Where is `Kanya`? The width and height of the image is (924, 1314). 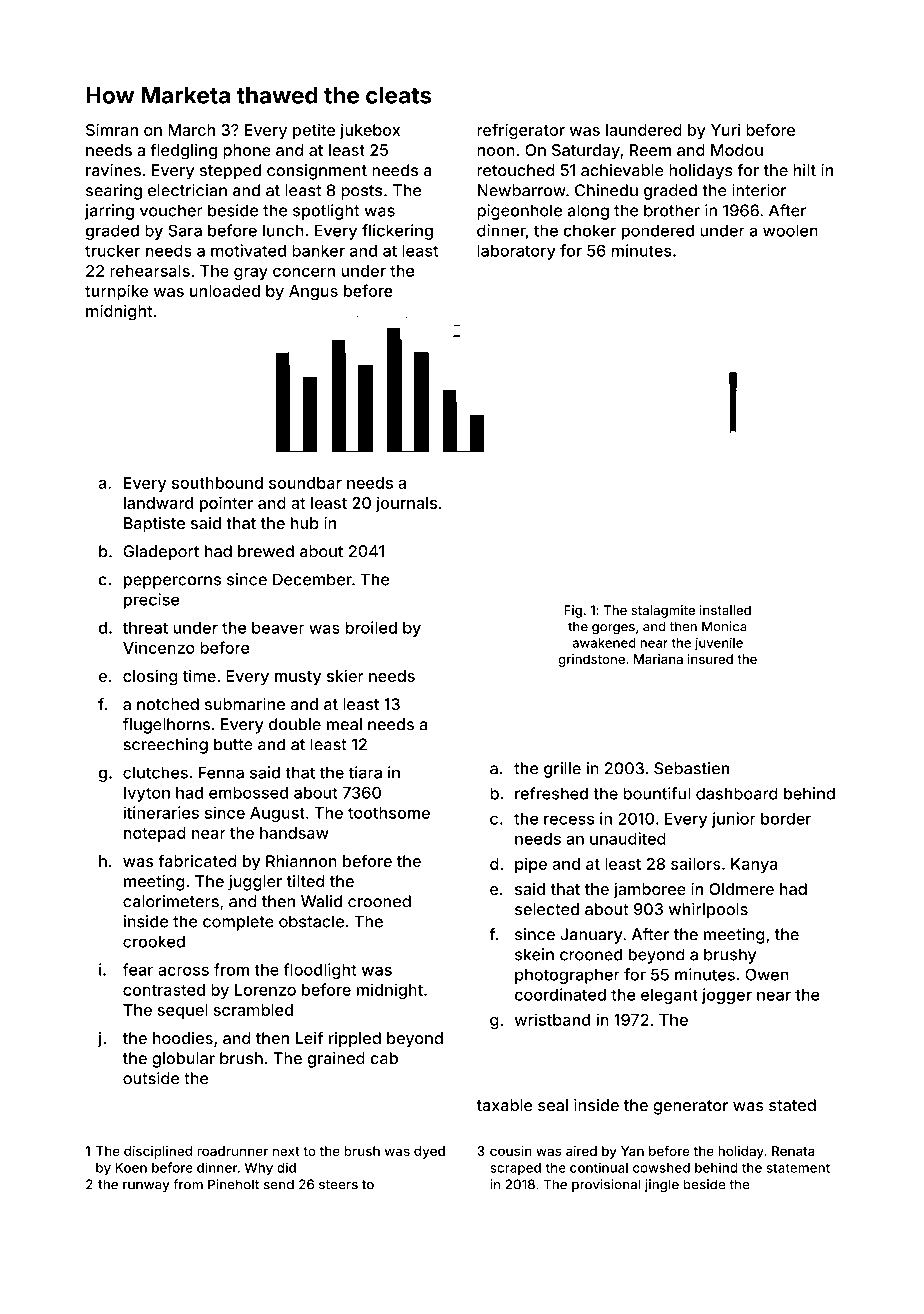 Kanya is located at coordinates (754, 865).
